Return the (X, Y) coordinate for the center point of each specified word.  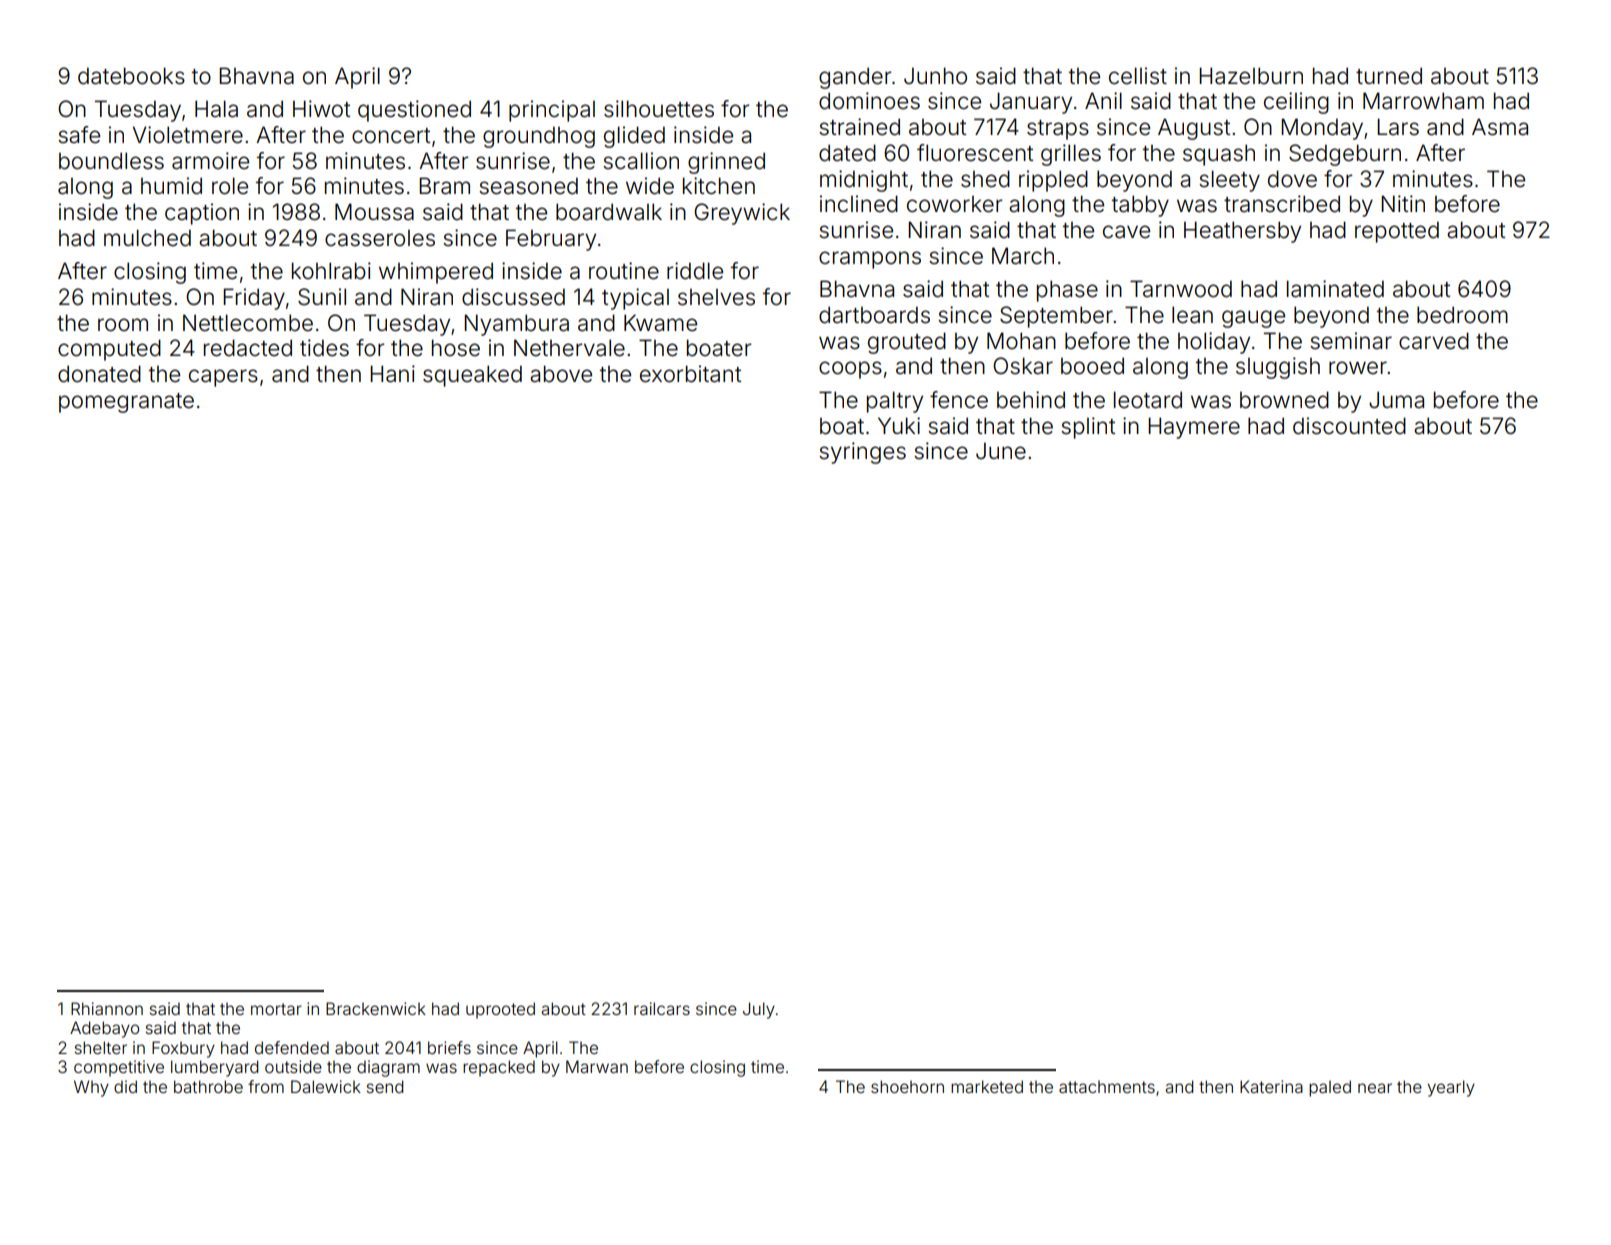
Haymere (1194, 428)
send (385, 1086)
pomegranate (126, 403)
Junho (935, 76)
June (1001, 451)
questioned (414, 111)
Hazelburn (1251, 76)
